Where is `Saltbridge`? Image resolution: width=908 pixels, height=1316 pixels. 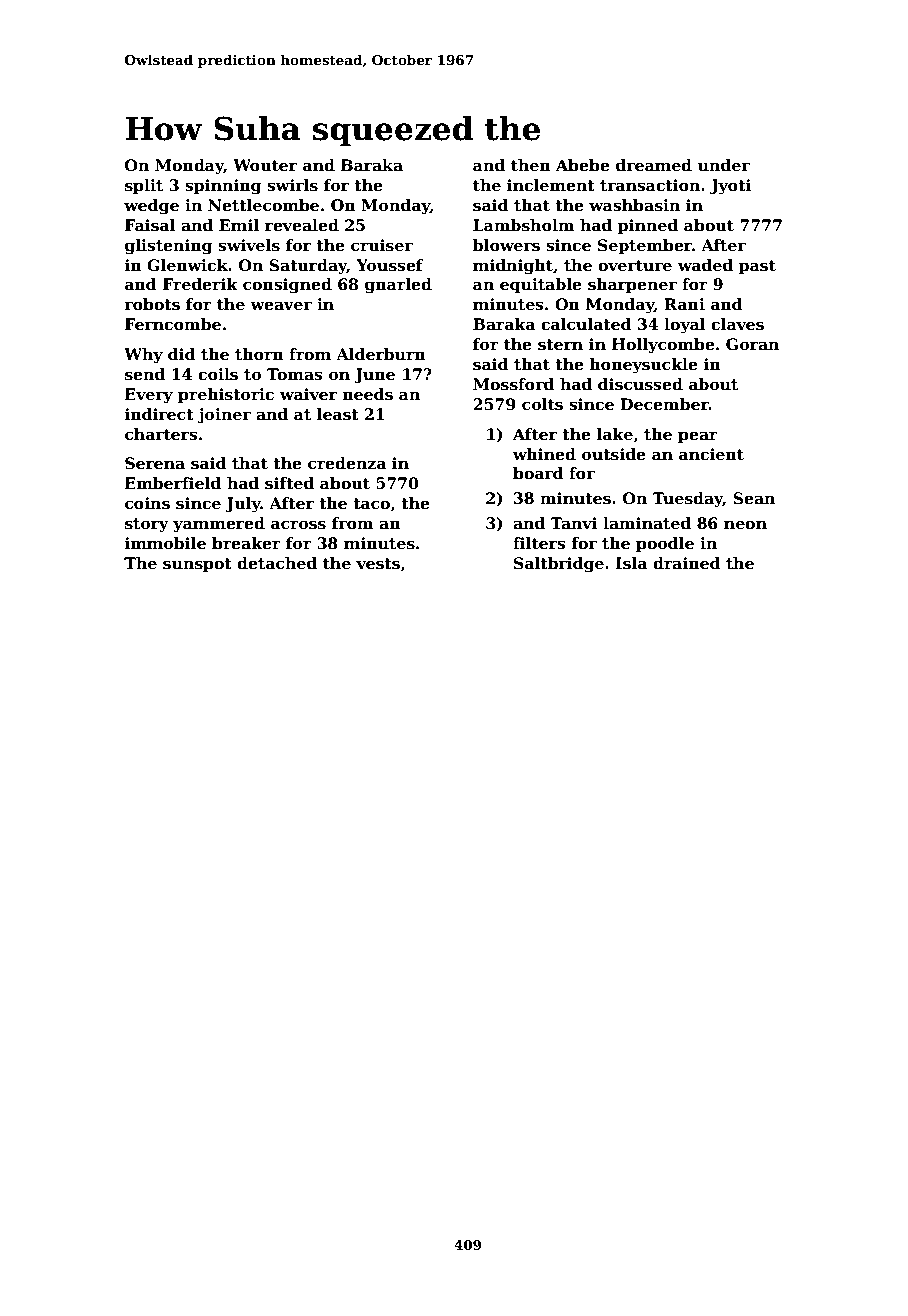
Saltbridge is located at coordinates (559, 565).
